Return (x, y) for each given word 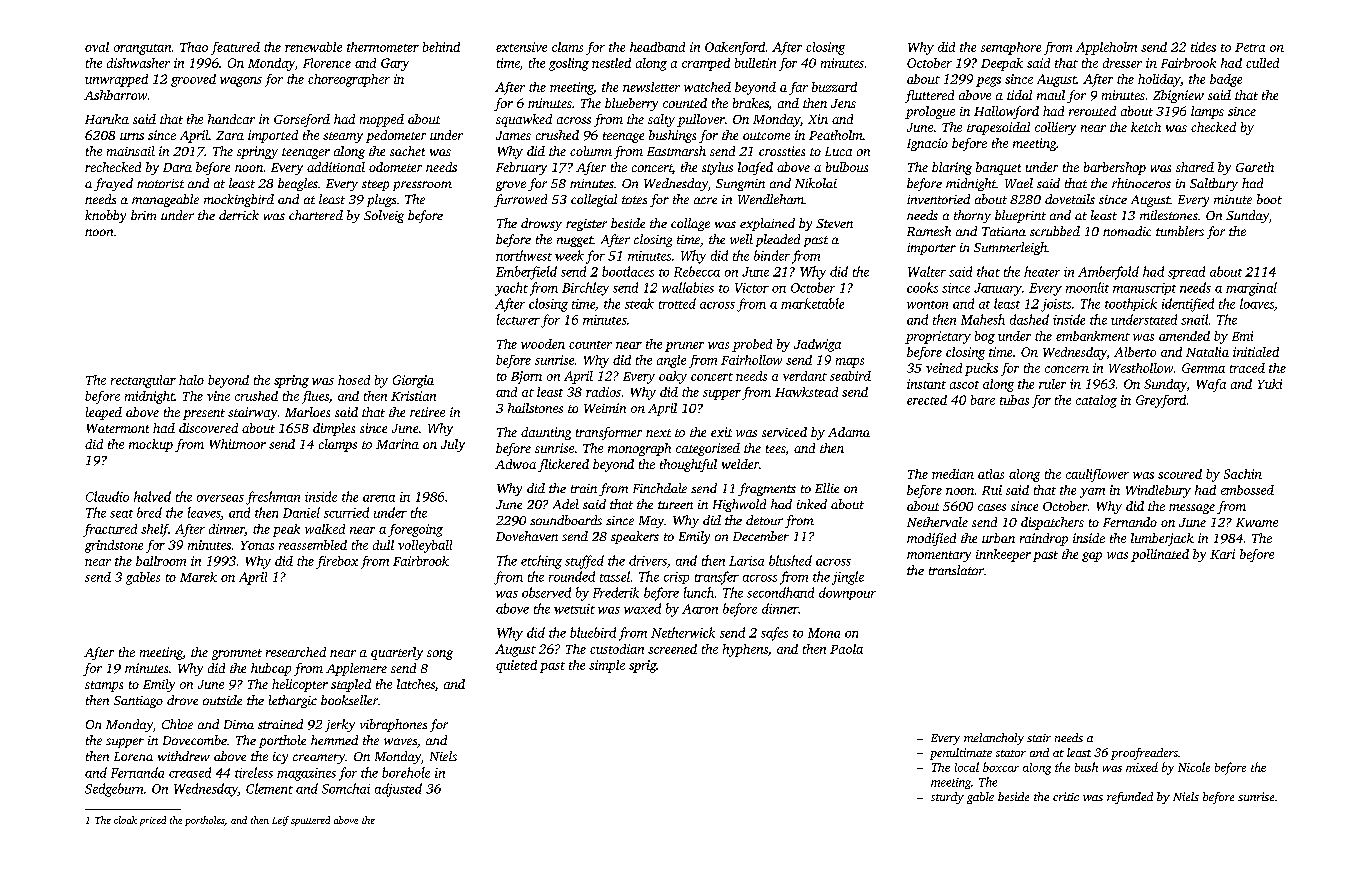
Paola (846, 649)
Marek (198, 577)
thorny (972, 216)
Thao (194, 47)
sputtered (310, 821)
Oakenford (735, 48)
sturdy (947, 798)
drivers (648, 560)
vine (218, 396)
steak (639, 303)
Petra (1250, 47)
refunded (1130, 798)
